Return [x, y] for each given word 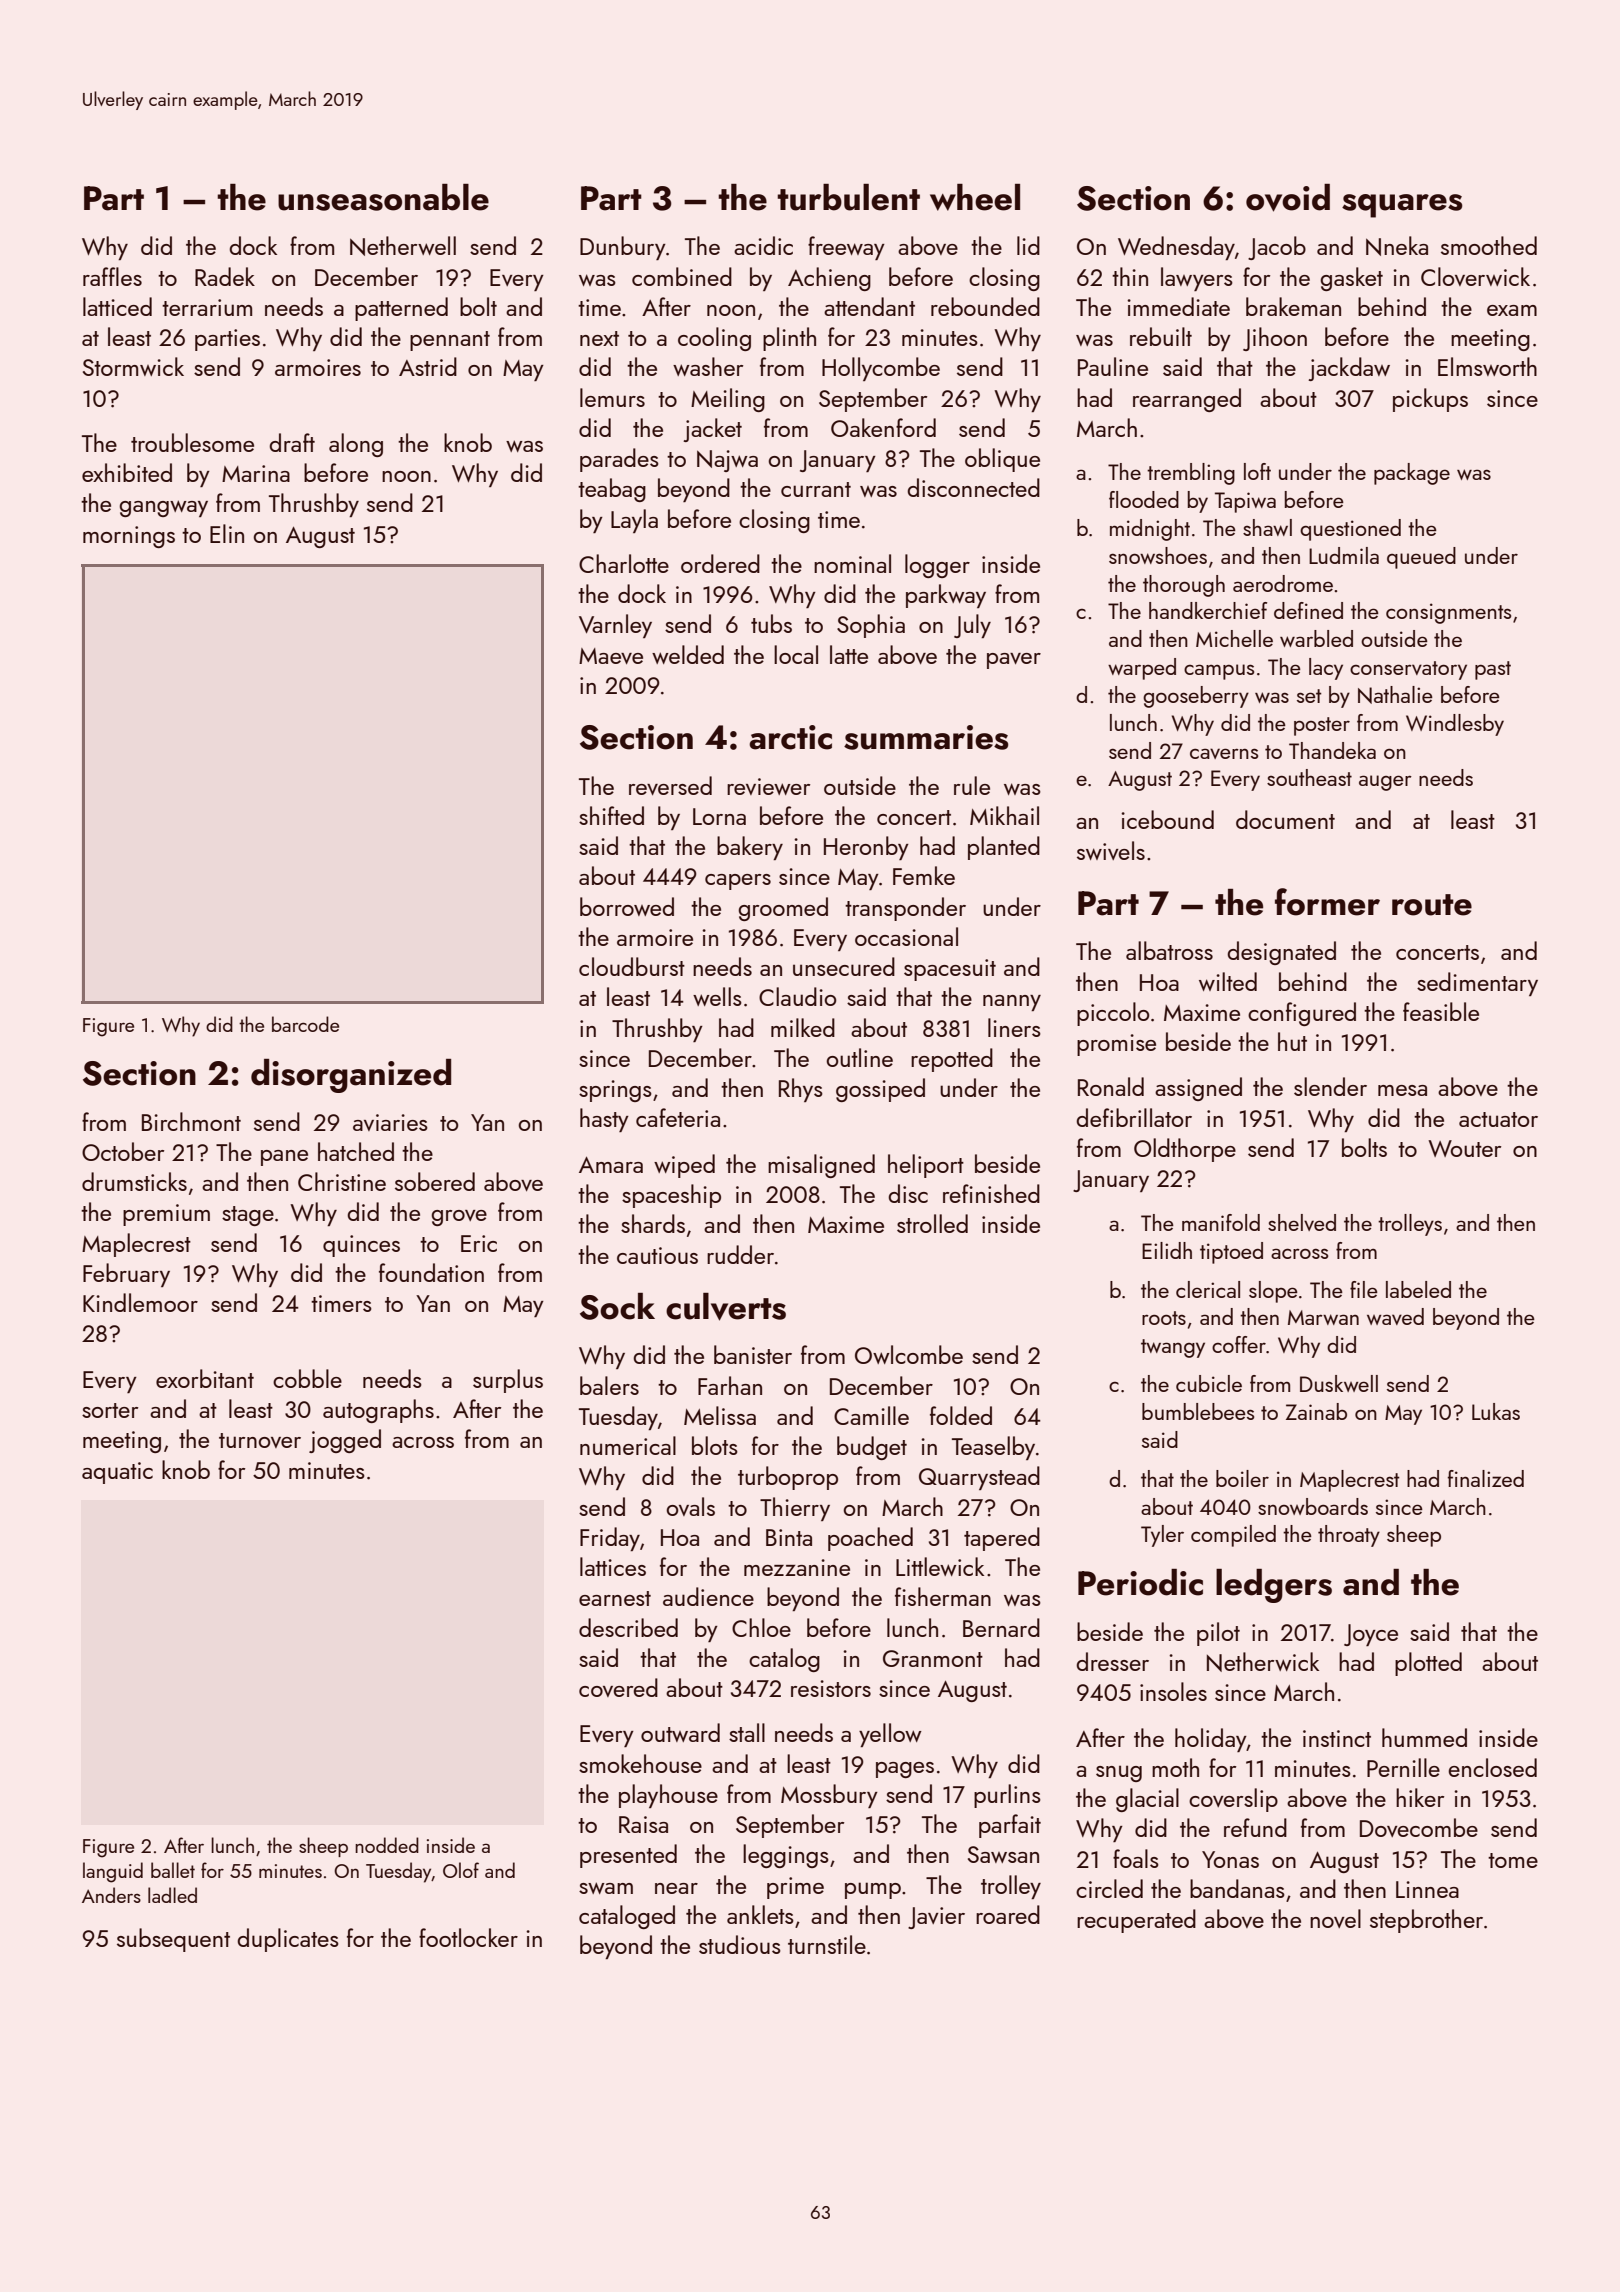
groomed [783, 909]
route [1432, 905]
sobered [435, 1181]
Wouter [1464, 1148]
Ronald [1111, 1086]
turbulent [848, 197]
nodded [387, 1845]
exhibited [127, 472]
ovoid [1288, 198]
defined [1308, 610]
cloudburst [632, 966]
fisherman [943, 1596]
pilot [1218, 1634]
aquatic [117, 1473]
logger [937, 566]
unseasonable [383, 197]
